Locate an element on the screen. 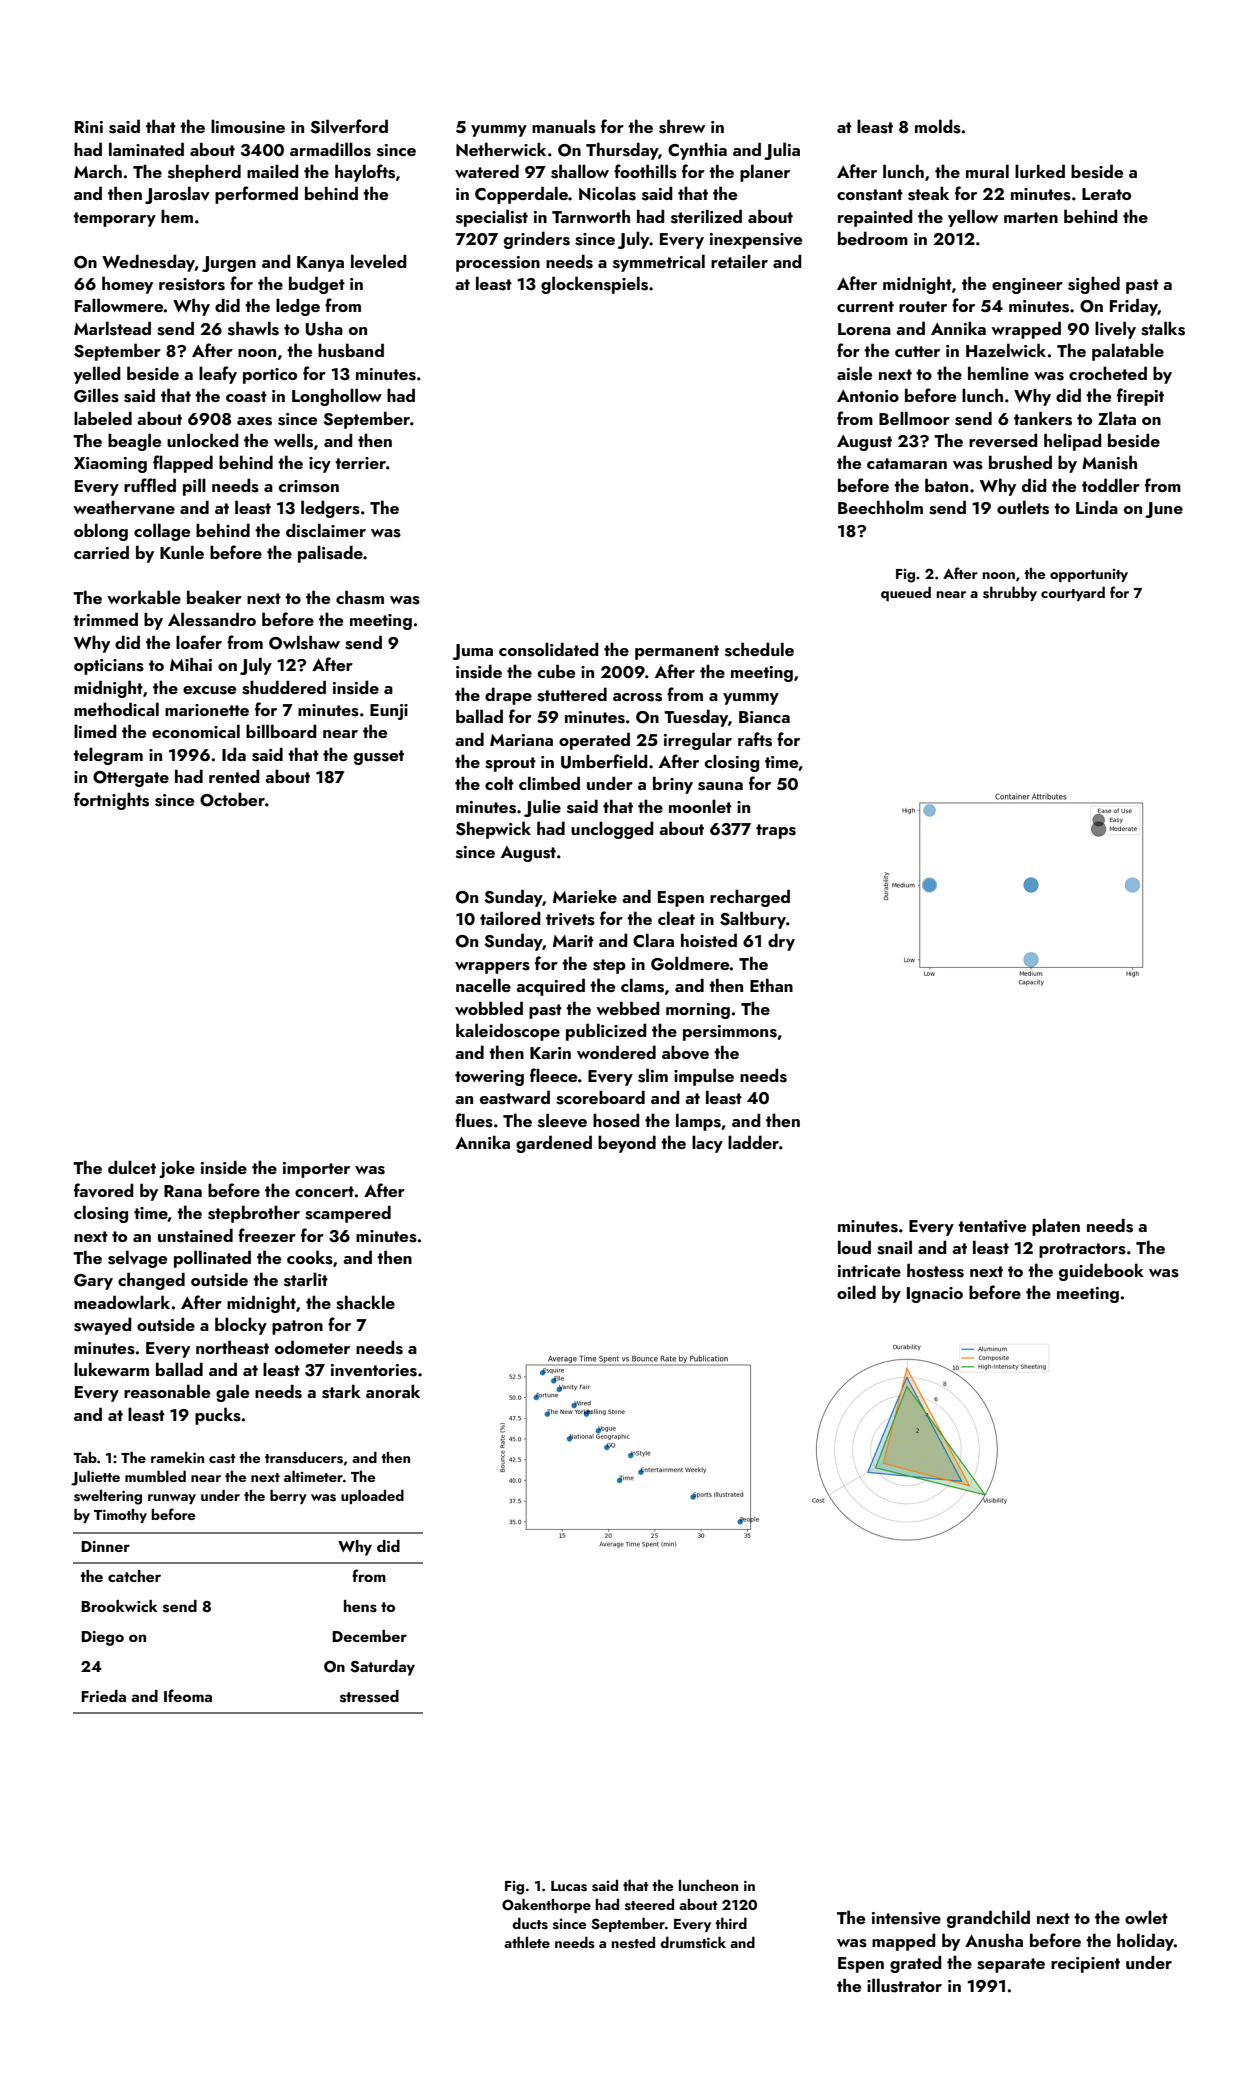  platen is located at coordinates (1056, 1227).
